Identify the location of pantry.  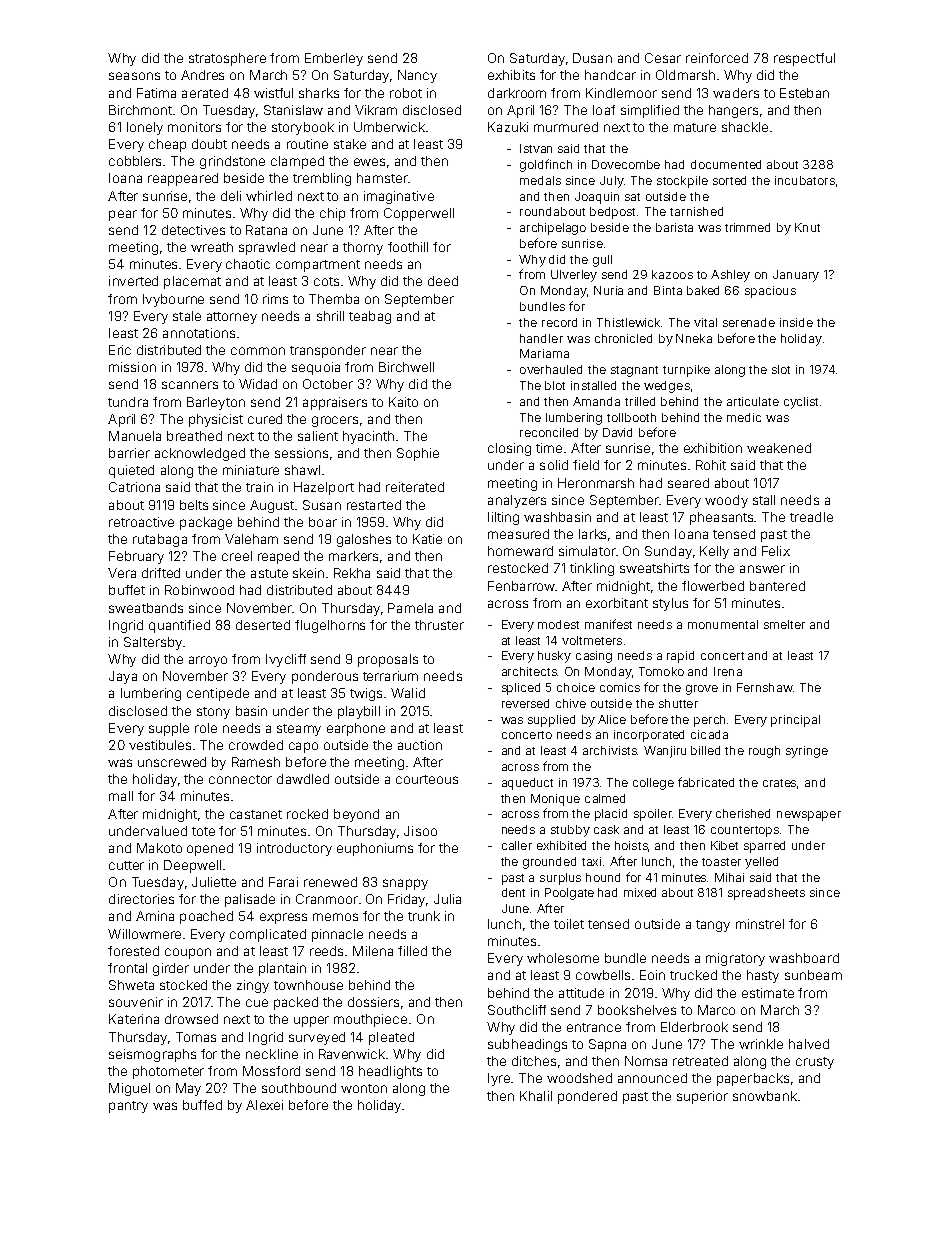
(128, 1107).
